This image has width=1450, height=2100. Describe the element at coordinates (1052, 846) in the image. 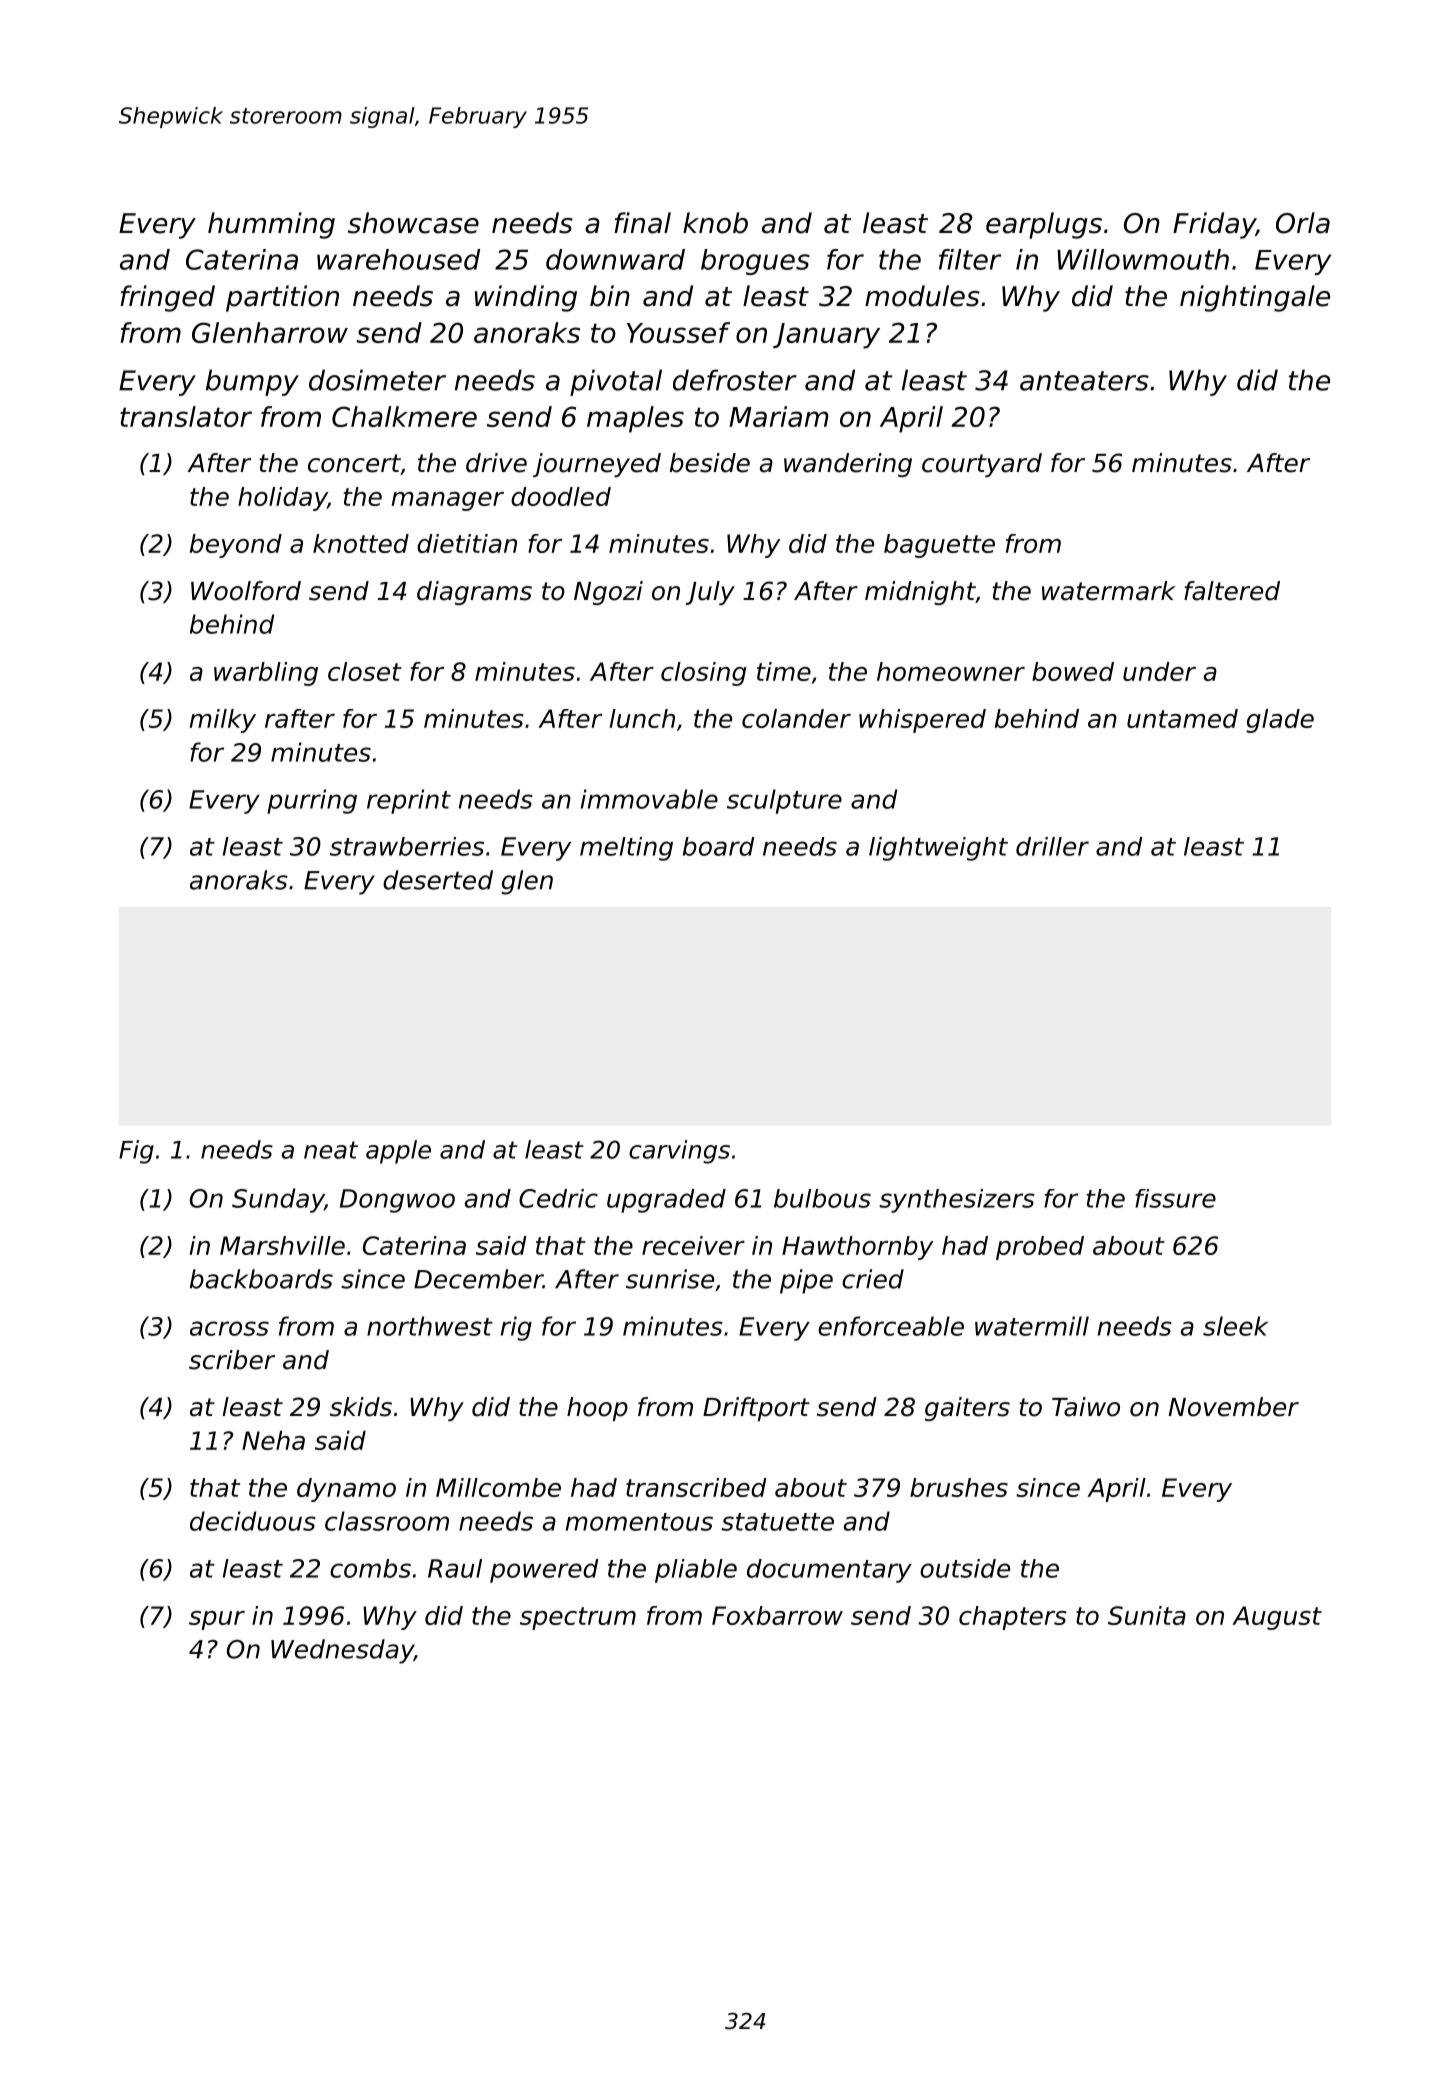

I see `driller` at that location.
